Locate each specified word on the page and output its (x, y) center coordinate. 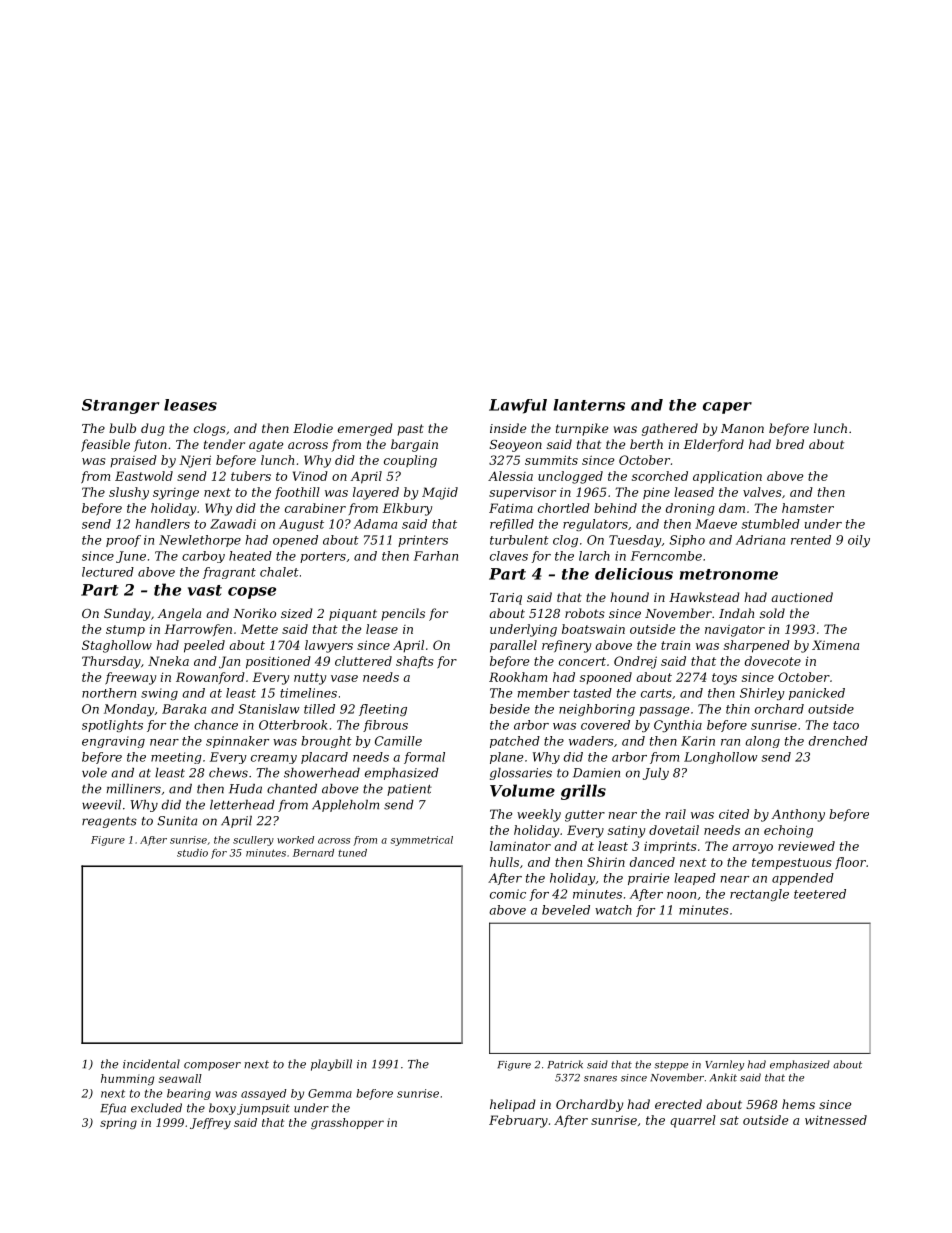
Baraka (184, 709)
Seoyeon (516, 446)
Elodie (313, 428)
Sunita (177, 821)
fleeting (383, 710)
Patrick (565, 1064)
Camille (398, 741)
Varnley (724, 1065)
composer (212, 1066)
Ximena (835, 645)
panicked (817, 694)
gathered (670, 429)
